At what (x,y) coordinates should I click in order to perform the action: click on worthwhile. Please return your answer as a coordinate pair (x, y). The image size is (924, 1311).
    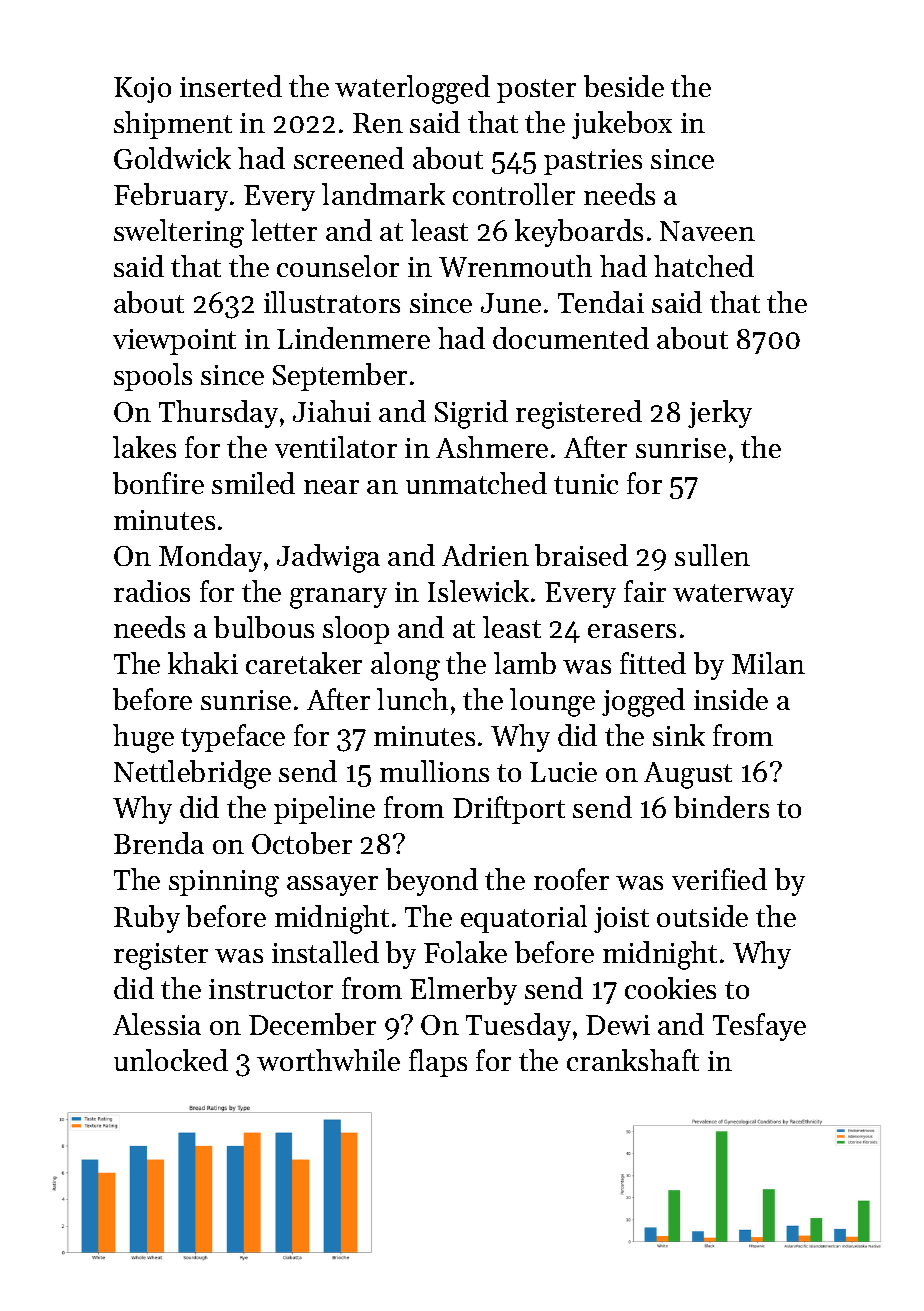
    Looking at the image, I should click on (328, 1060).
